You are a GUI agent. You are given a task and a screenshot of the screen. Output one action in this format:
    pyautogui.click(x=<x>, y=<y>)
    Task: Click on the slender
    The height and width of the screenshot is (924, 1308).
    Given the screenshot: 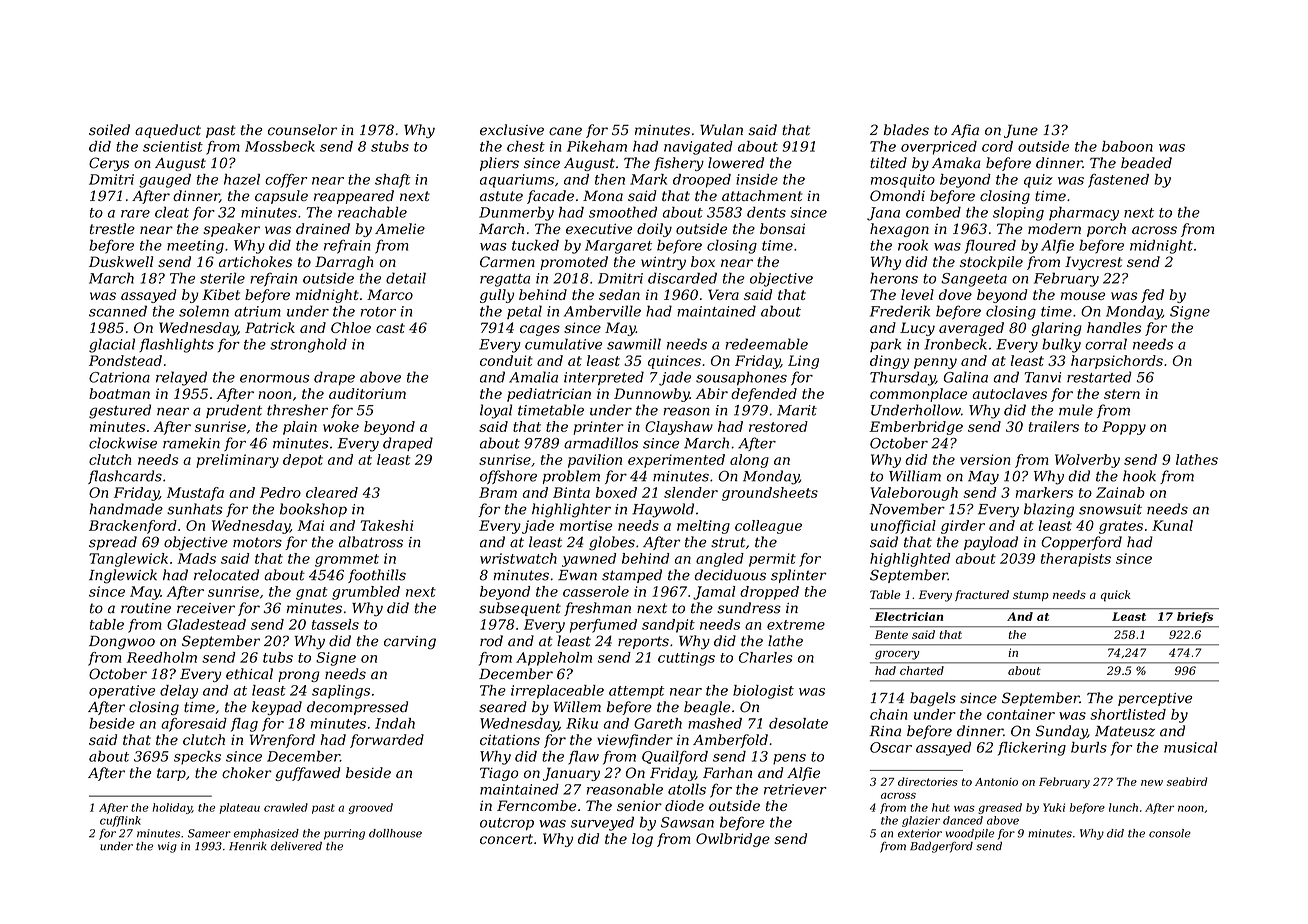 What is the action you would take?
    pyautogui.click(x=691, y=492)
